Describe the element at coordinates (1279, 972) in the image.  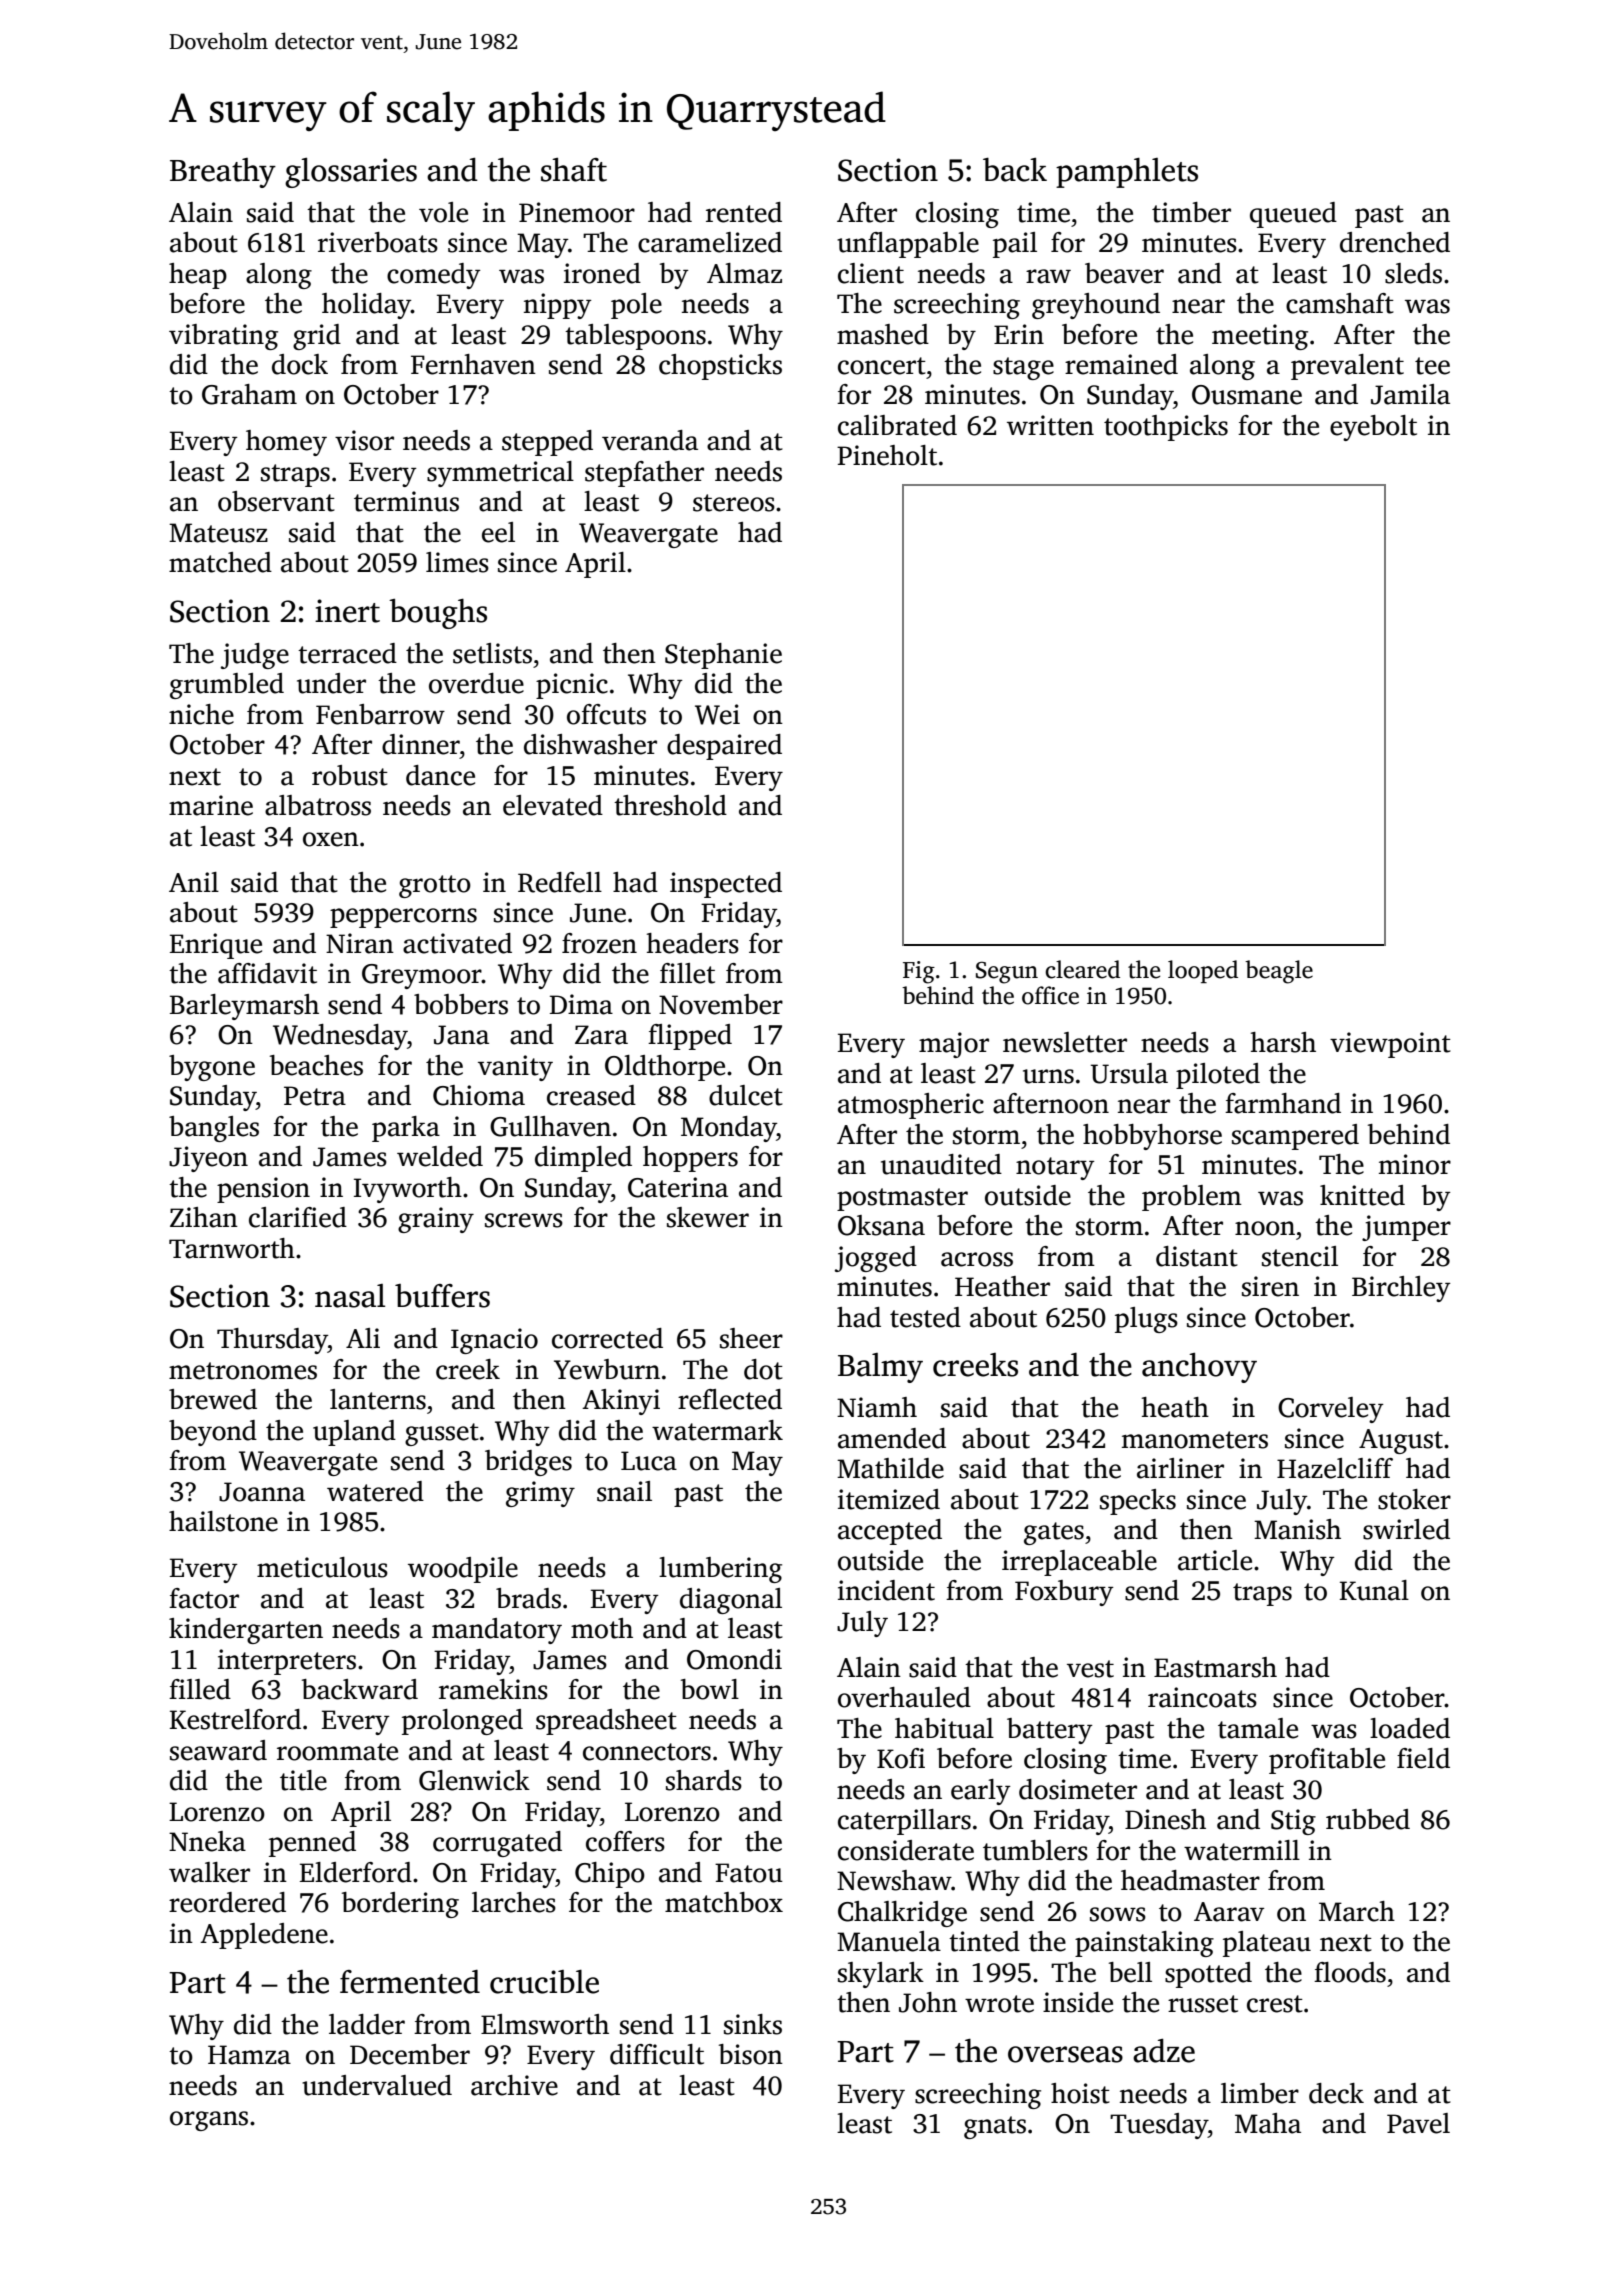
I see `beagle` at that location.
